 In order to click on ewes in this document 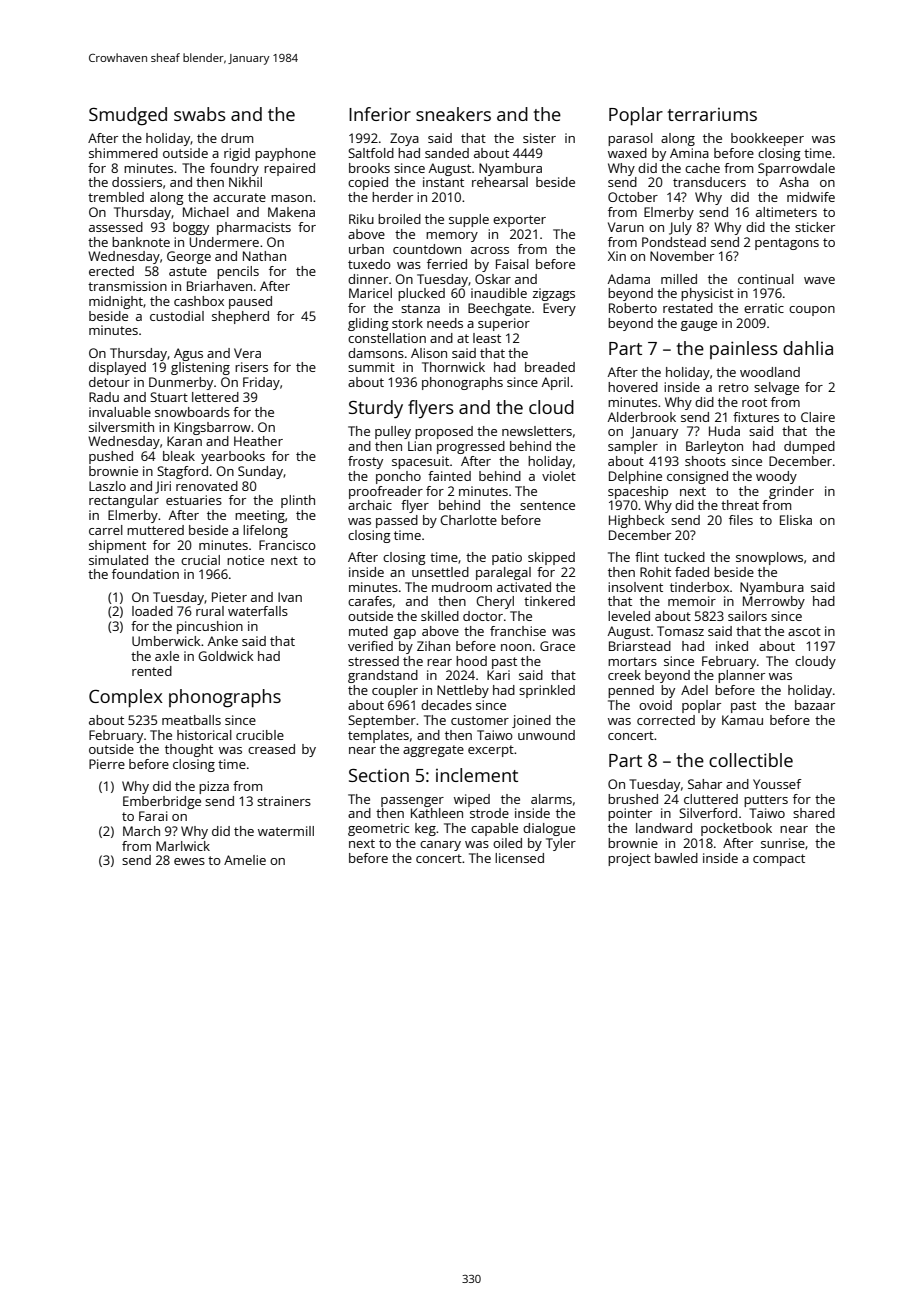, I will do `click(189, 861)`.
